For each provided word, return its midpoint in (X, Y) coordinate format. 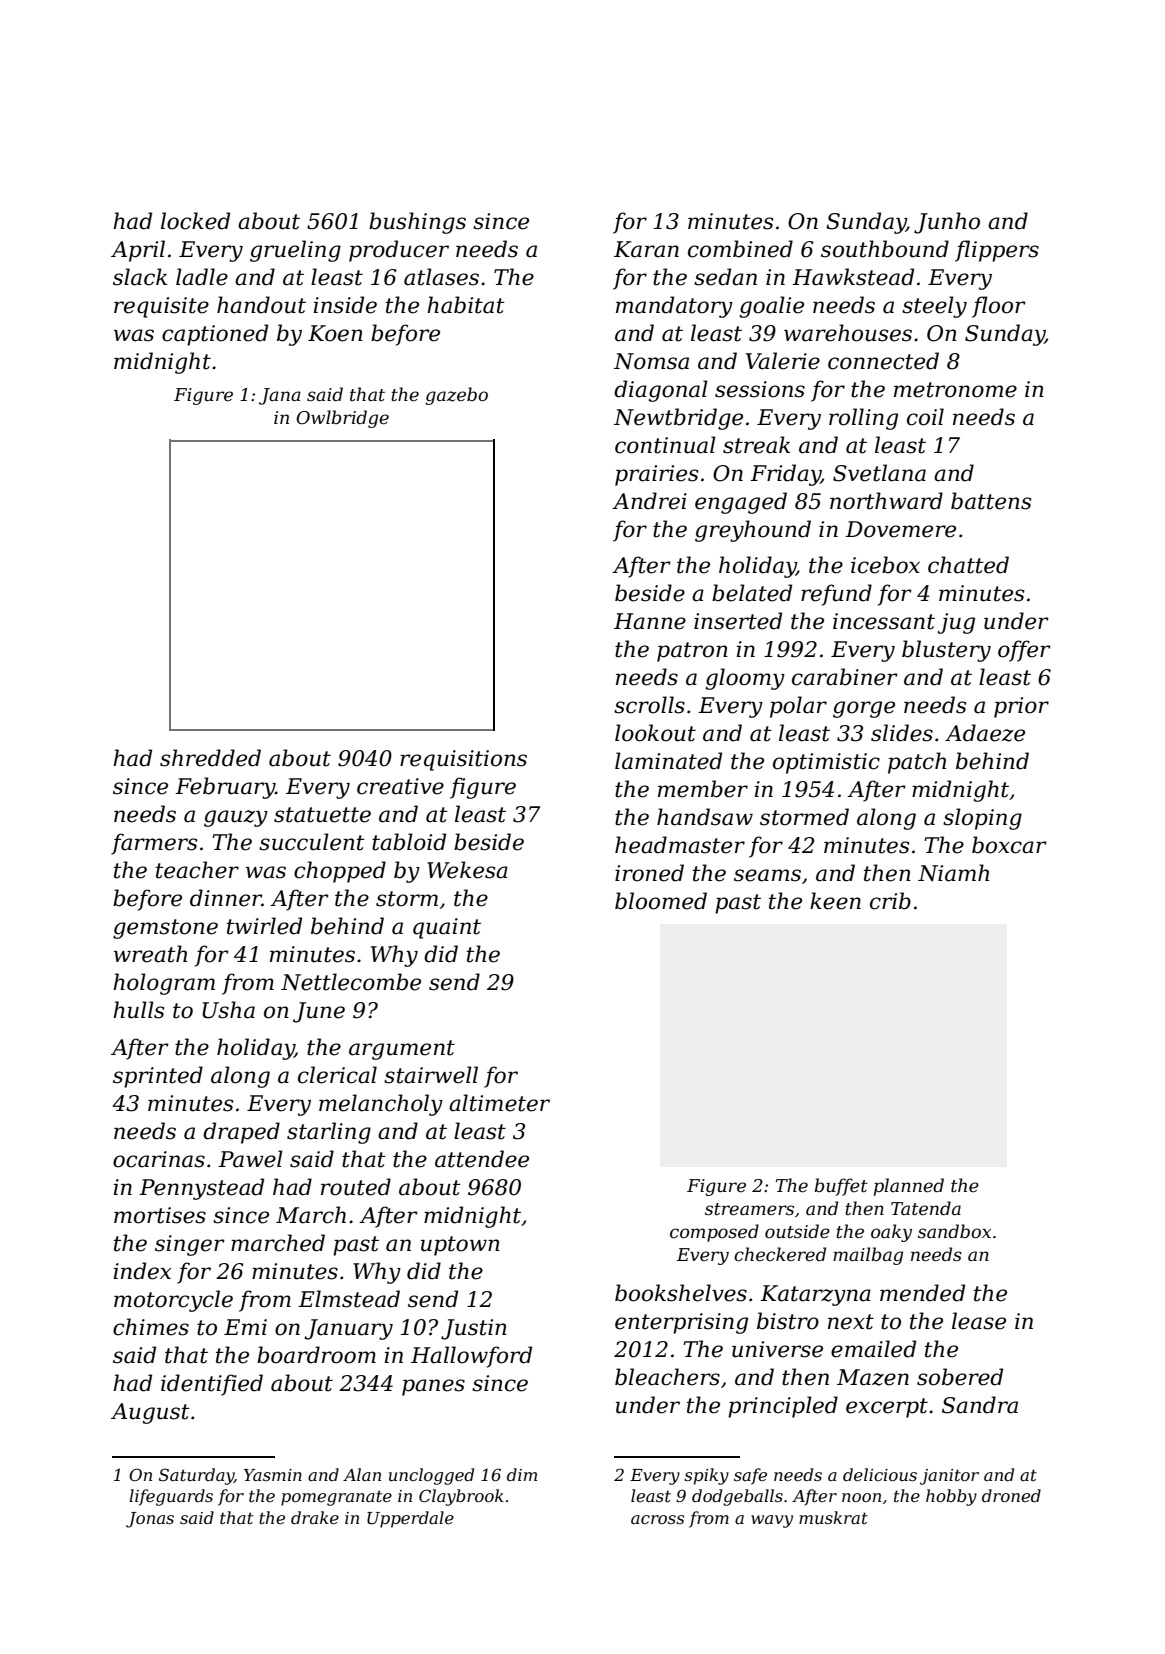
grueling (295, 251)
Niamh (953, 873)
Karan (646, 249)
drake (315, 1517)
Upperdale (410, 1519)
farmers (154, 844)
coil (925, 417)
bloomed (661, 901)
